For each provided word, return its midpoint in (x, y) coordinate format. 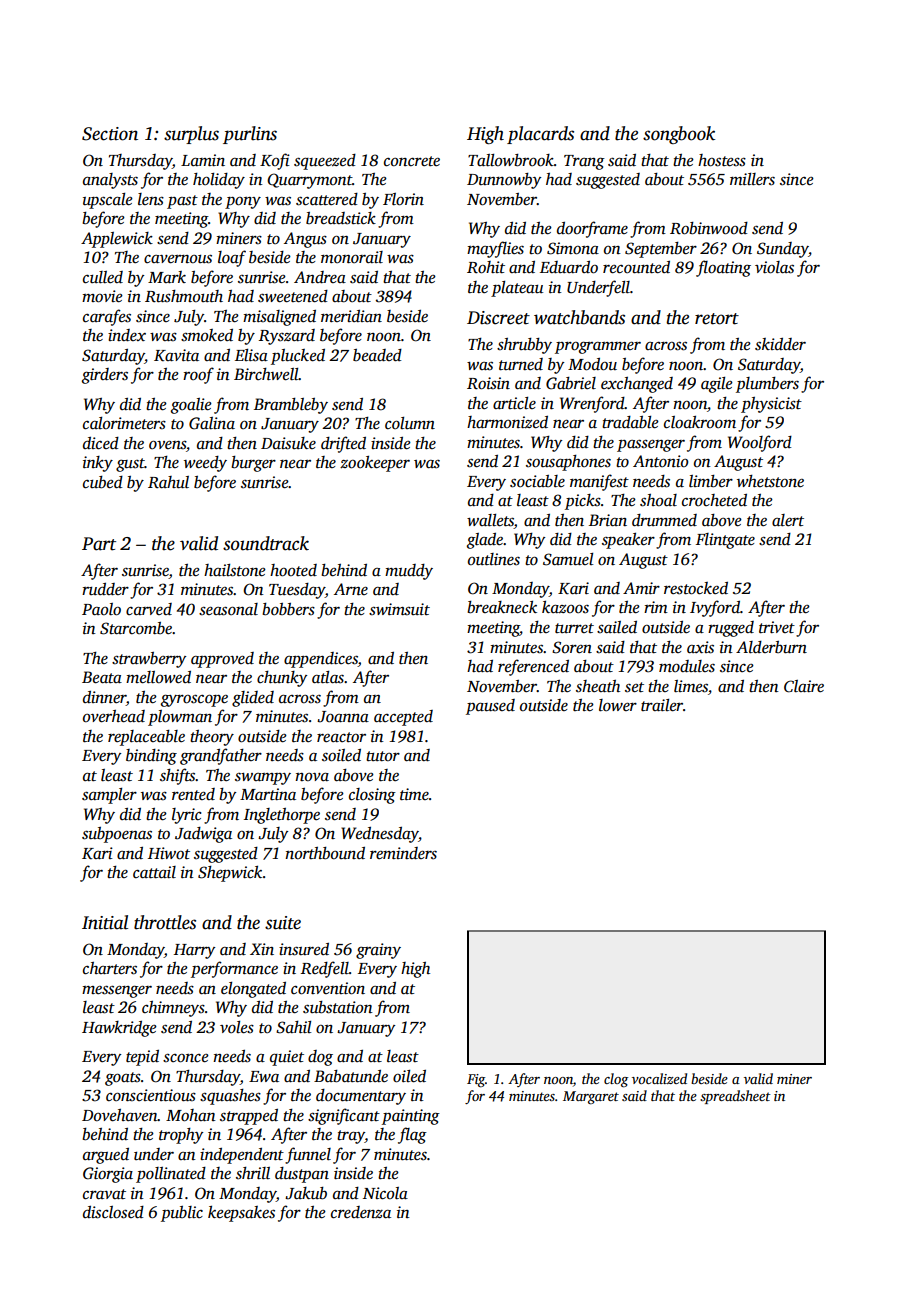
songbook (679, 135)
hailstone (235, 570)
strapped (249, 1117)
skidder (780, 344)
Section (110, 134)
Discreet (498, 318)
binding (151, 757)
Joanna (343, 717)
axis (700, 647)
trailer (662, 705)
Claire (804, 686)
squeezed (325, 162)
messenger (117, 991)
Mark (167, 277)
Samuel (568, 559)
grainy (378, 951)
